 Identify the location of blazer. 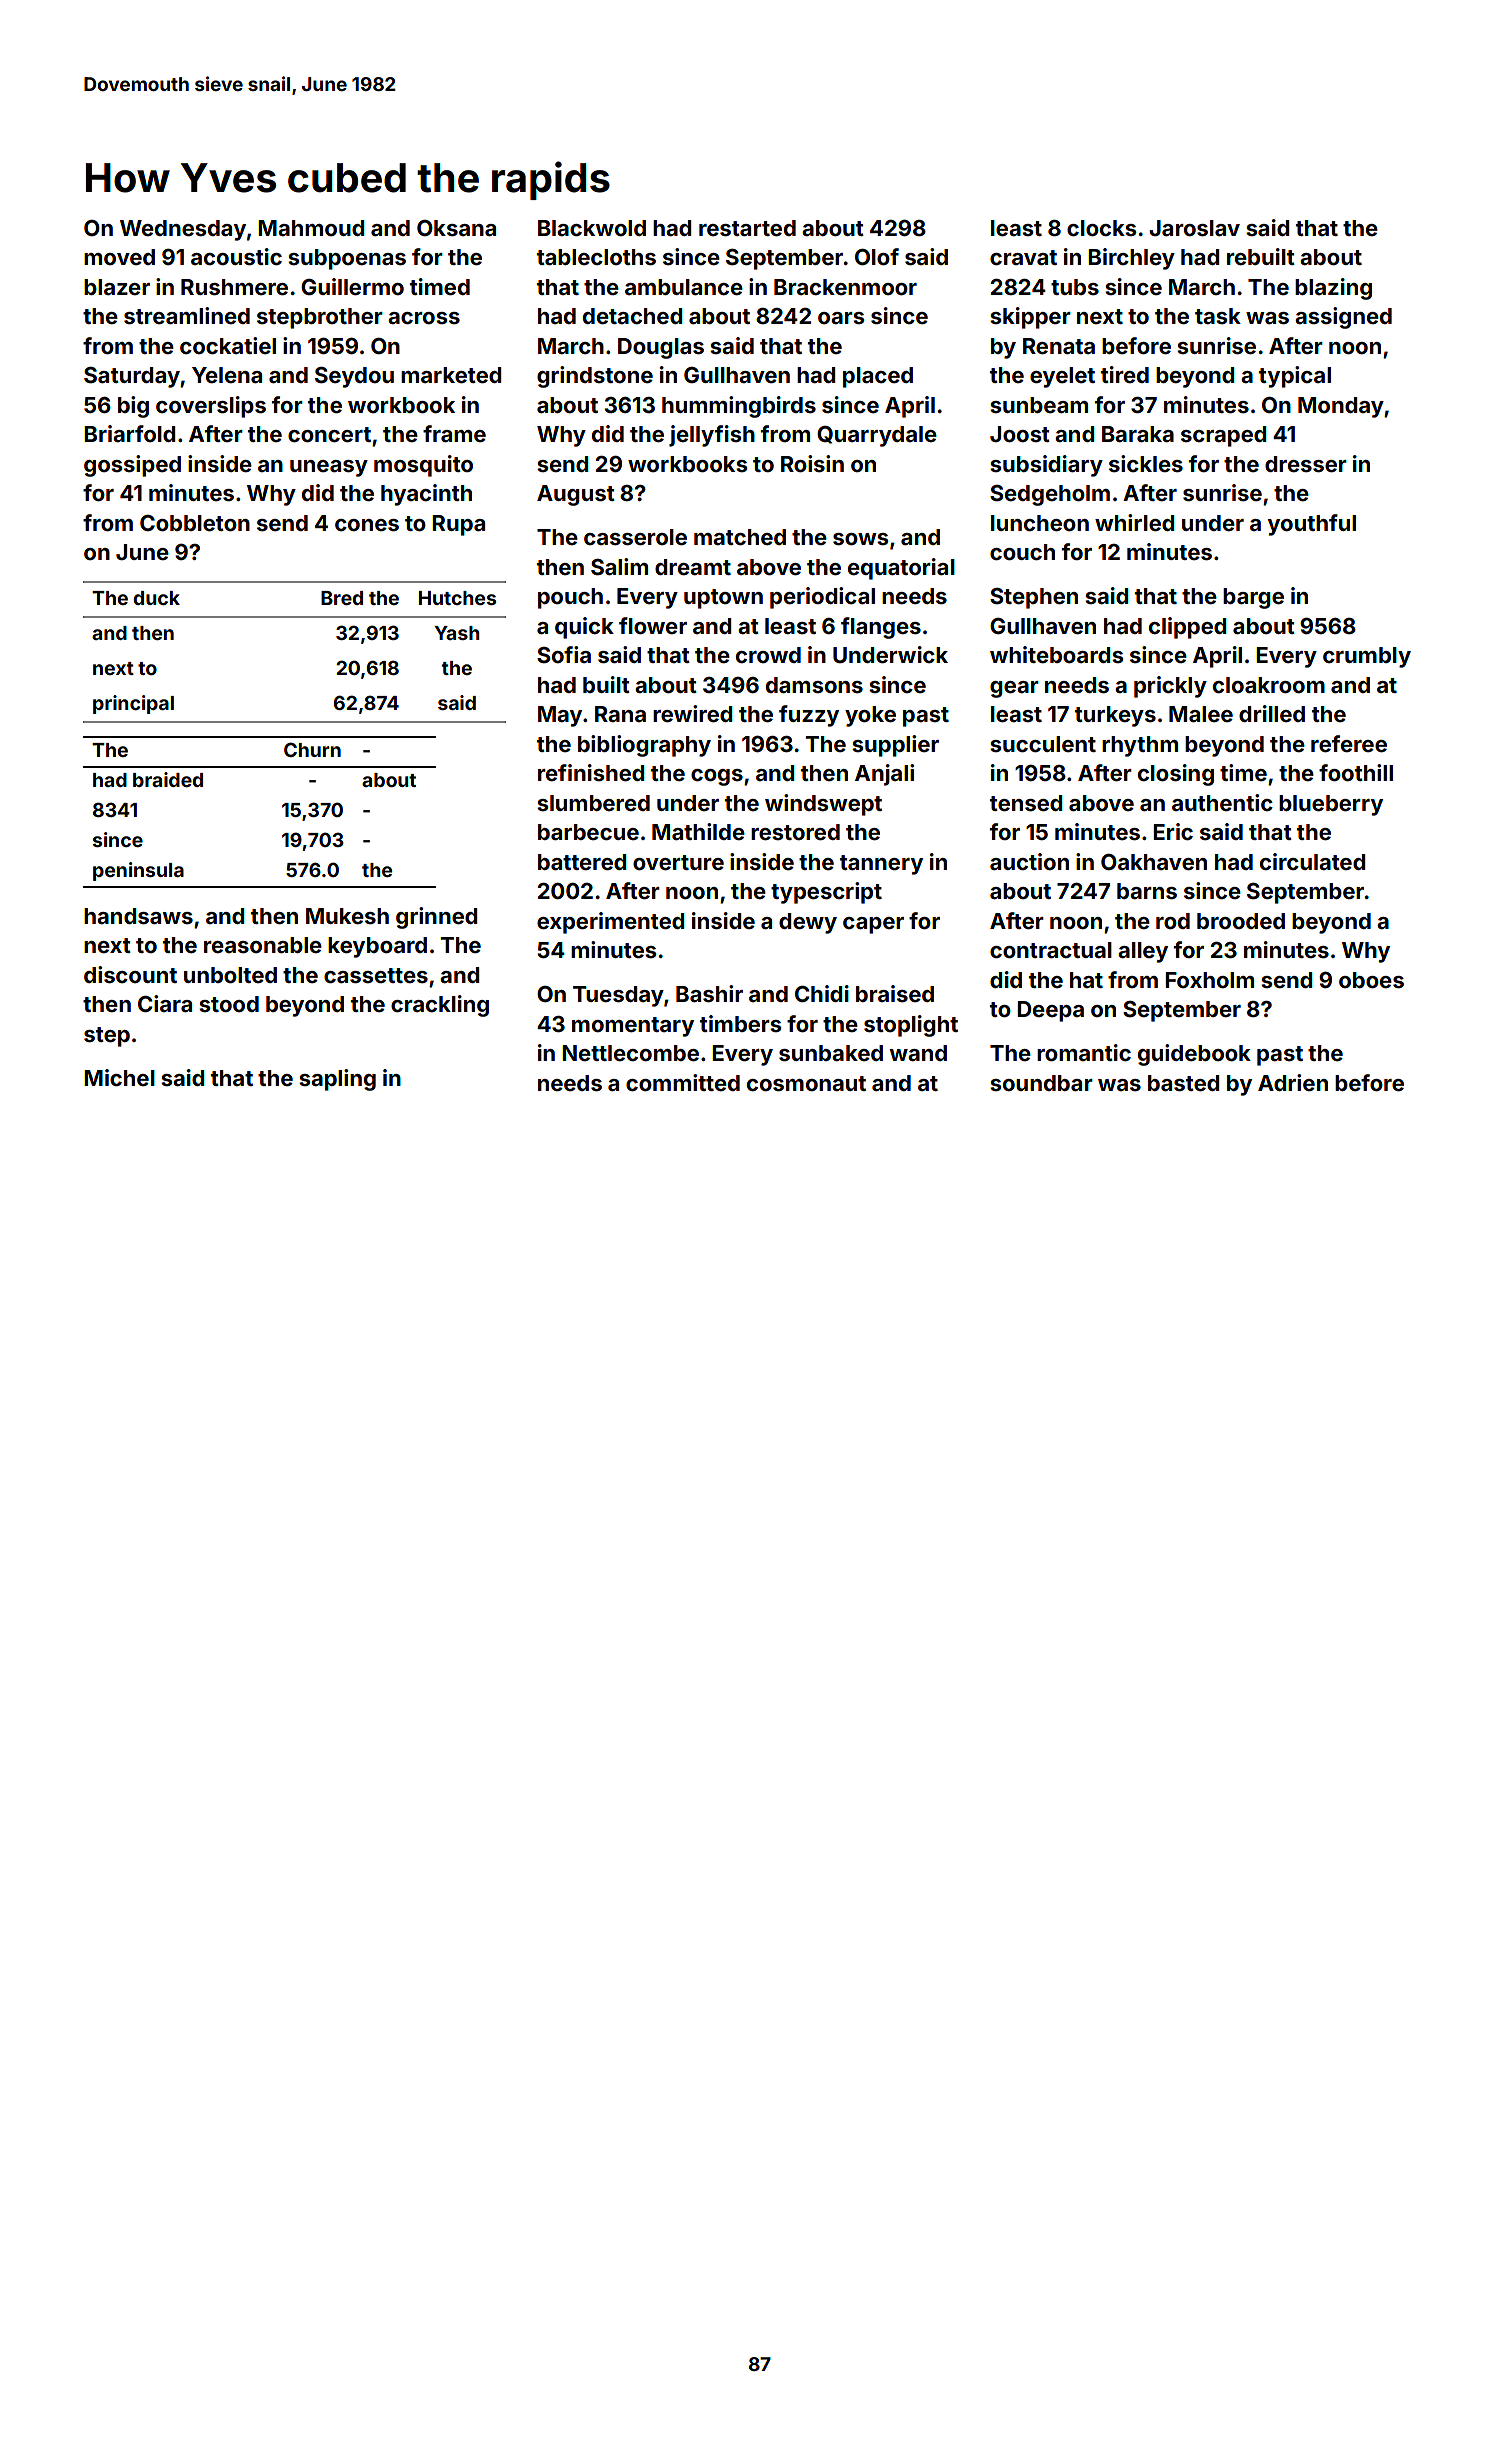
(117, 287).
